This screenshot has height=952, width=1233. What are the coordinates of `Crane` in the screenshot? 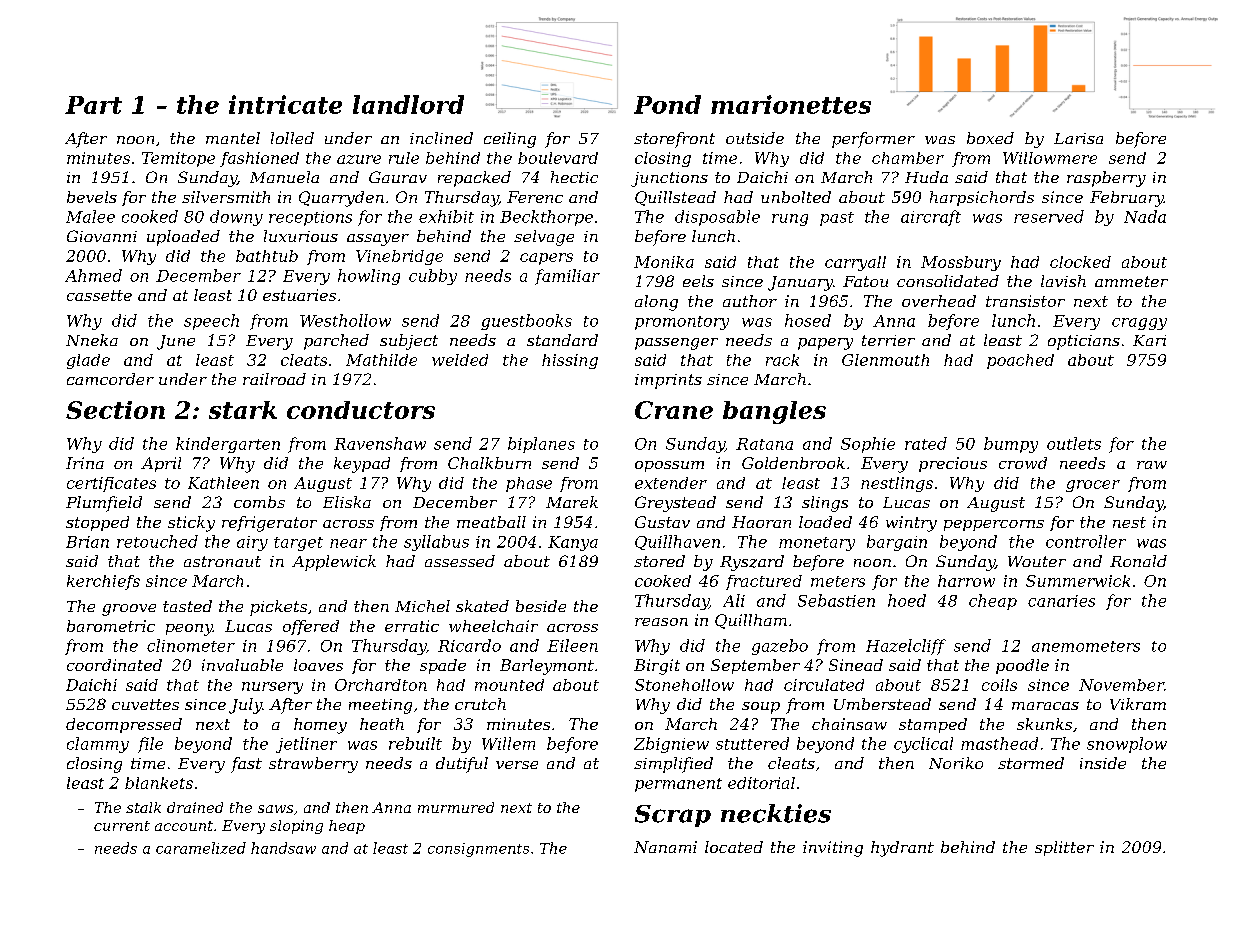 It's located at (674, 410).
